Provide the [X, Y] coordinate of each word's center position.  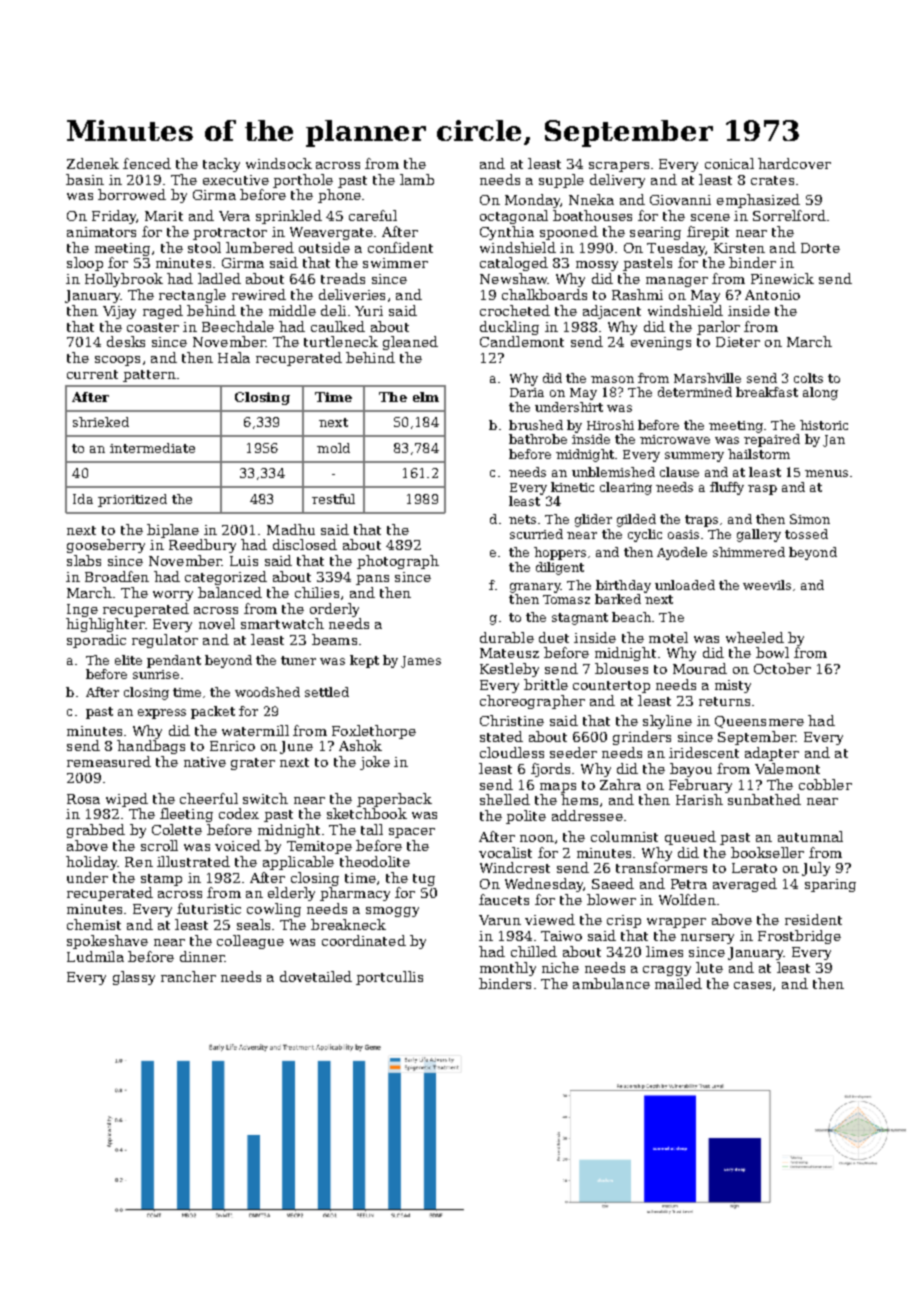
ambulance [611, 983]
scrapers [619, 167]
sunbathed [764, 799]
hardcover [794, 163]
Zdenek [93, 163]
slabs [84, 560]
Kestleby [509, 670]
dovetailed [316, 976]
